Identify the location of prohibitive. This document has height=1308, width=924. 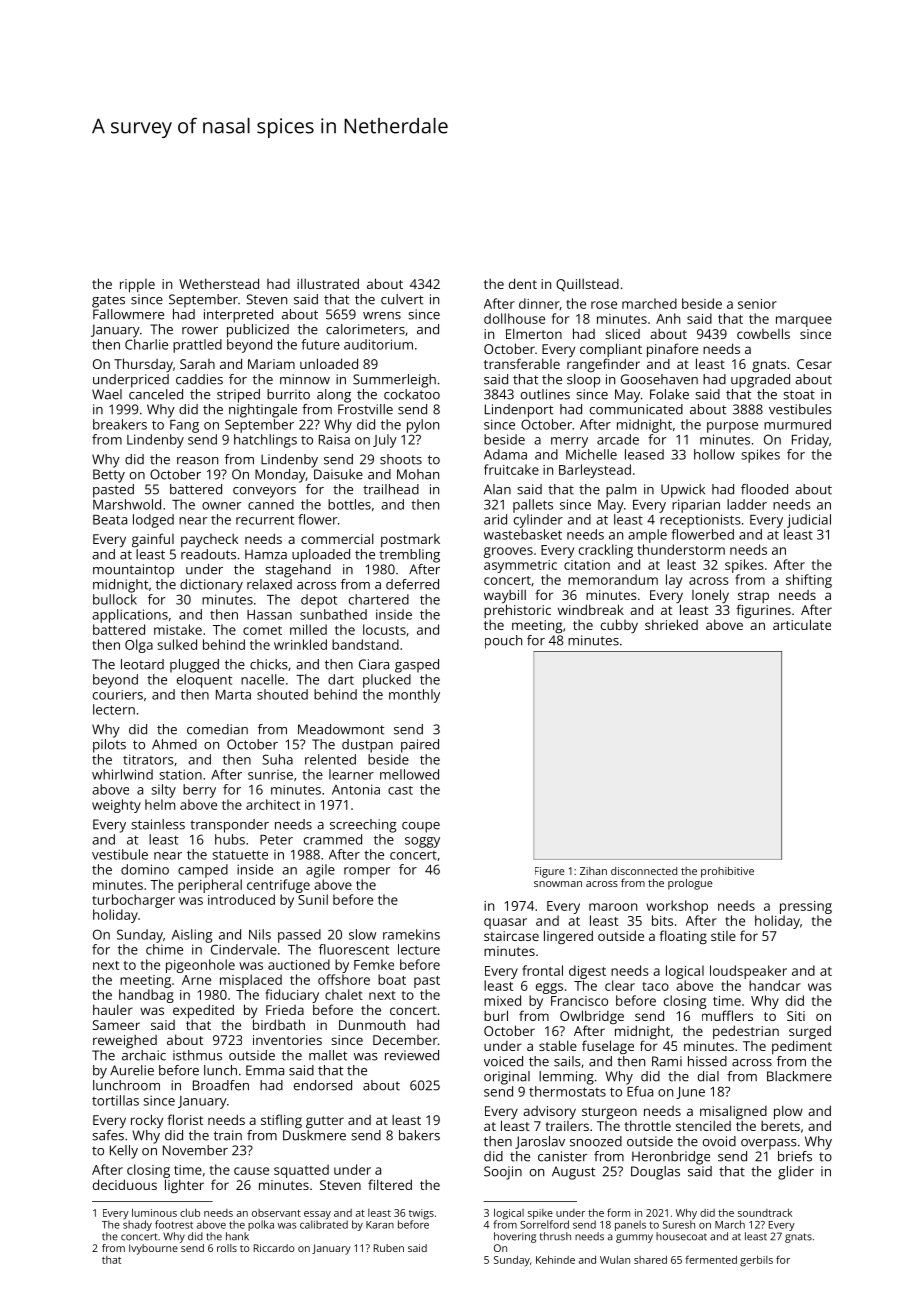
(727, 872).
